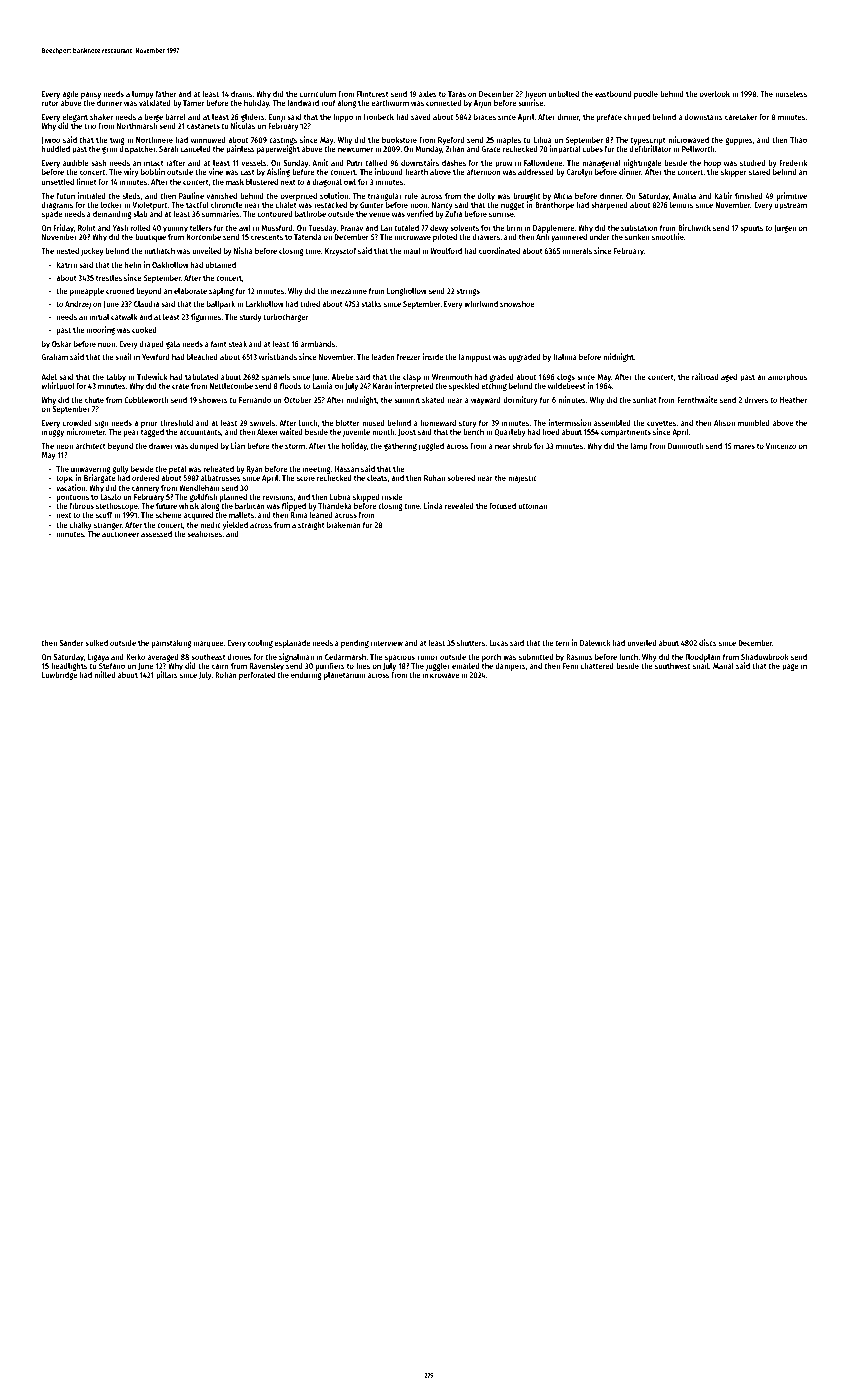 The image size is (849, 1400). Describe the element at coordinates (793, 400) in the screenshot. I see `Heather` at that location.
